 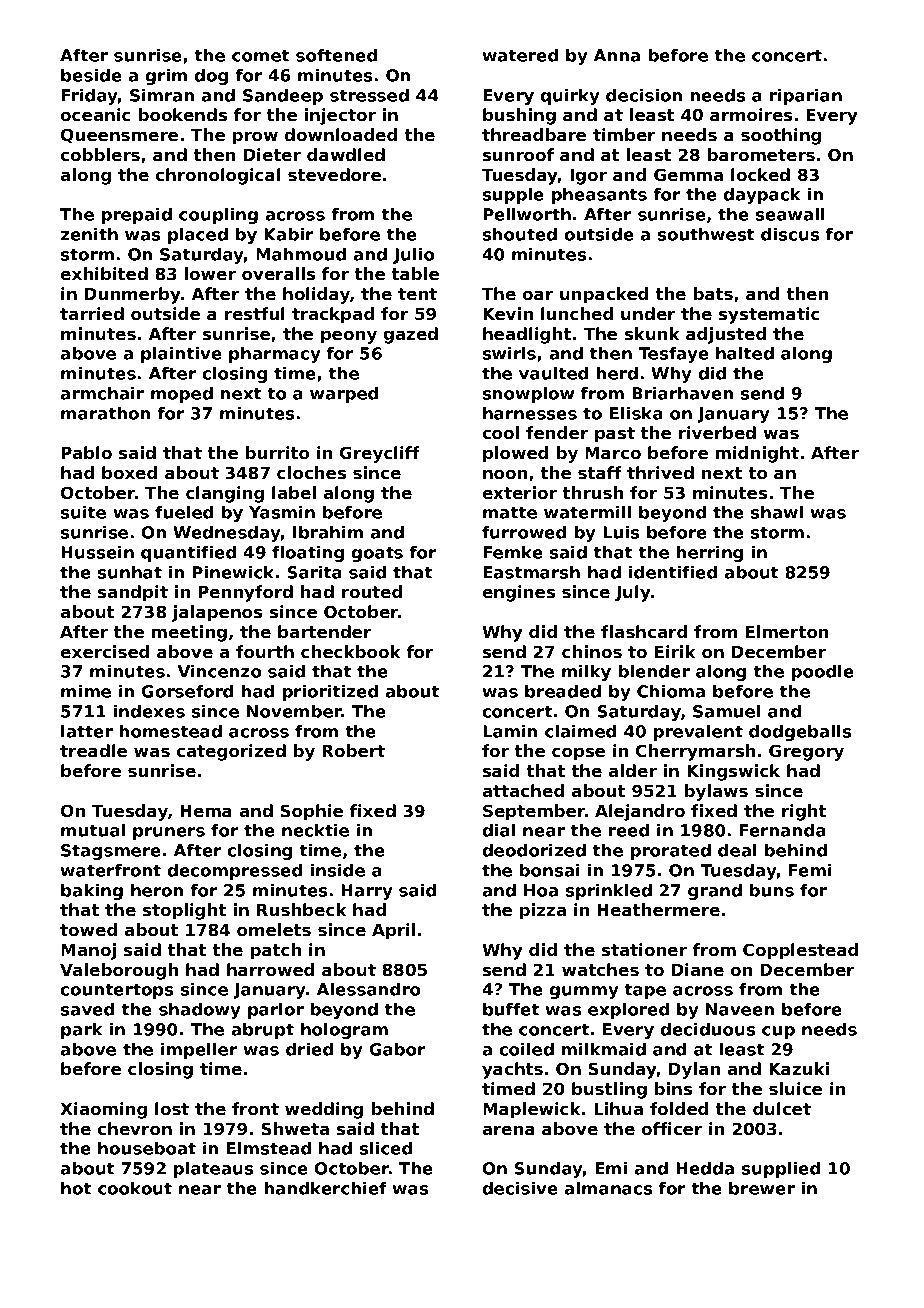 I want to click on stressed, so click(x=369, y=95).
